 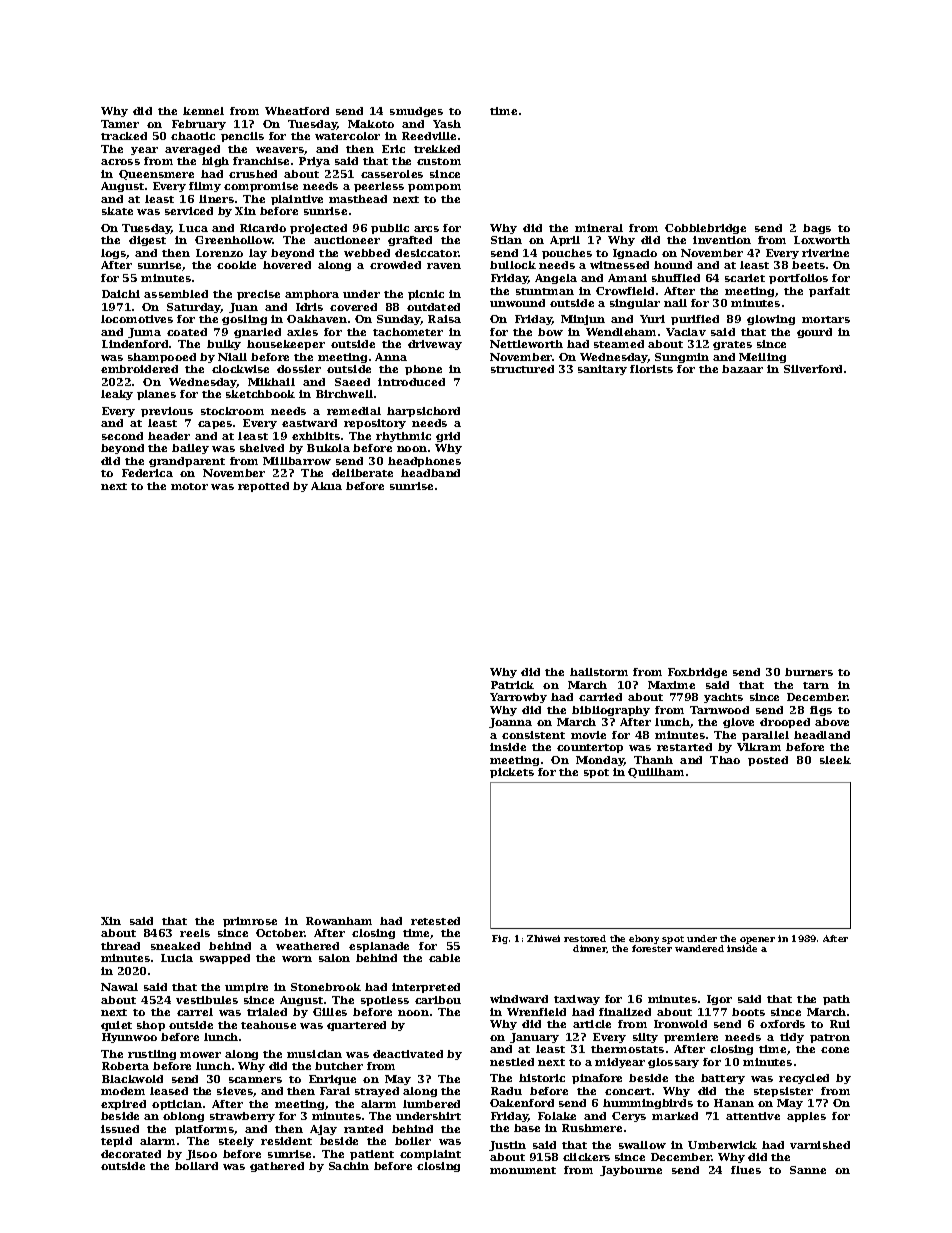 What do you see at coordinates (808, 1170) in the screenshot?
I see `Sanne` at bounding box center [808, 1170].
